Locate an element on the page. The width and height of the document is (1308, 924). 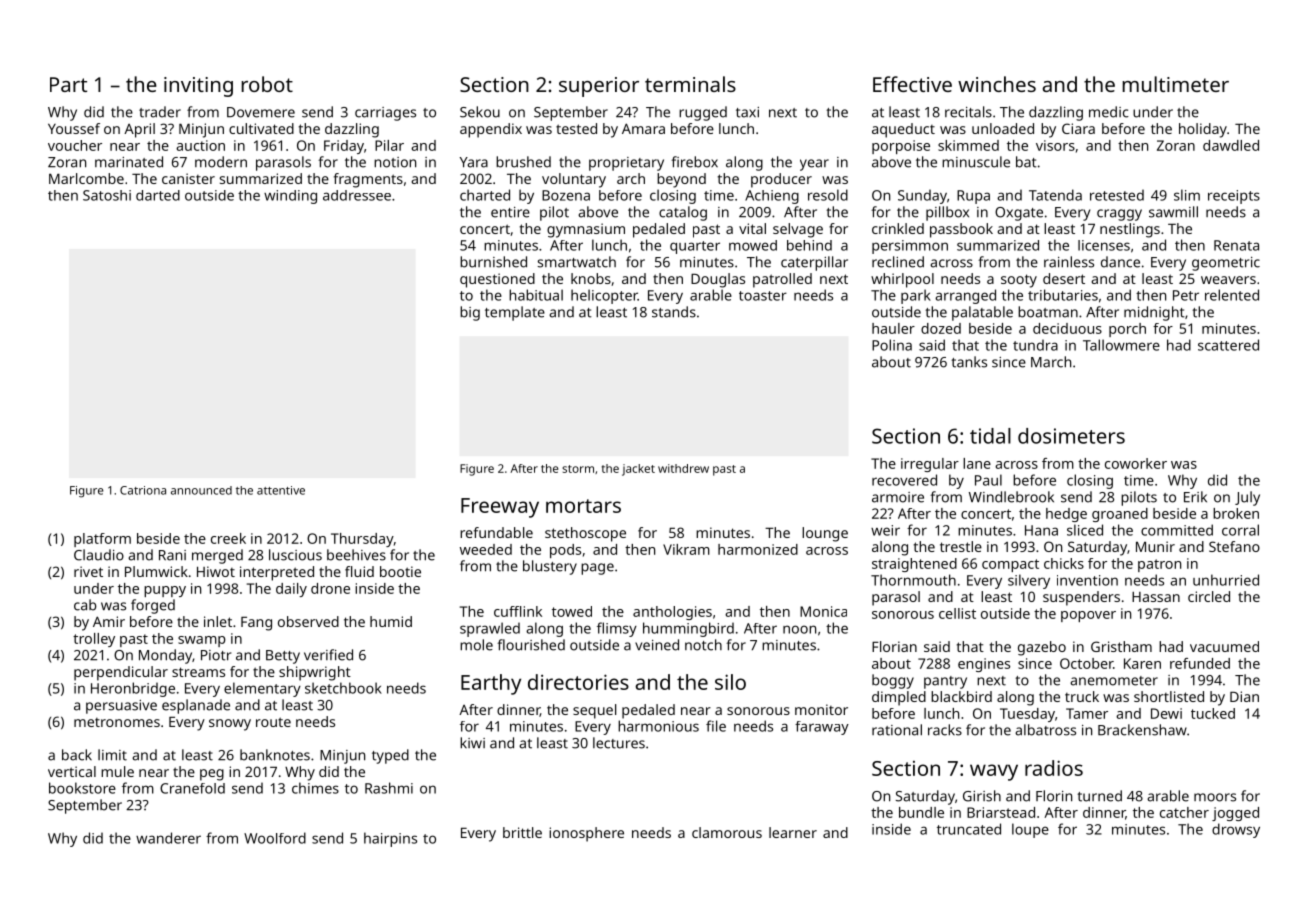
big is located at coordinates (470, 313).
